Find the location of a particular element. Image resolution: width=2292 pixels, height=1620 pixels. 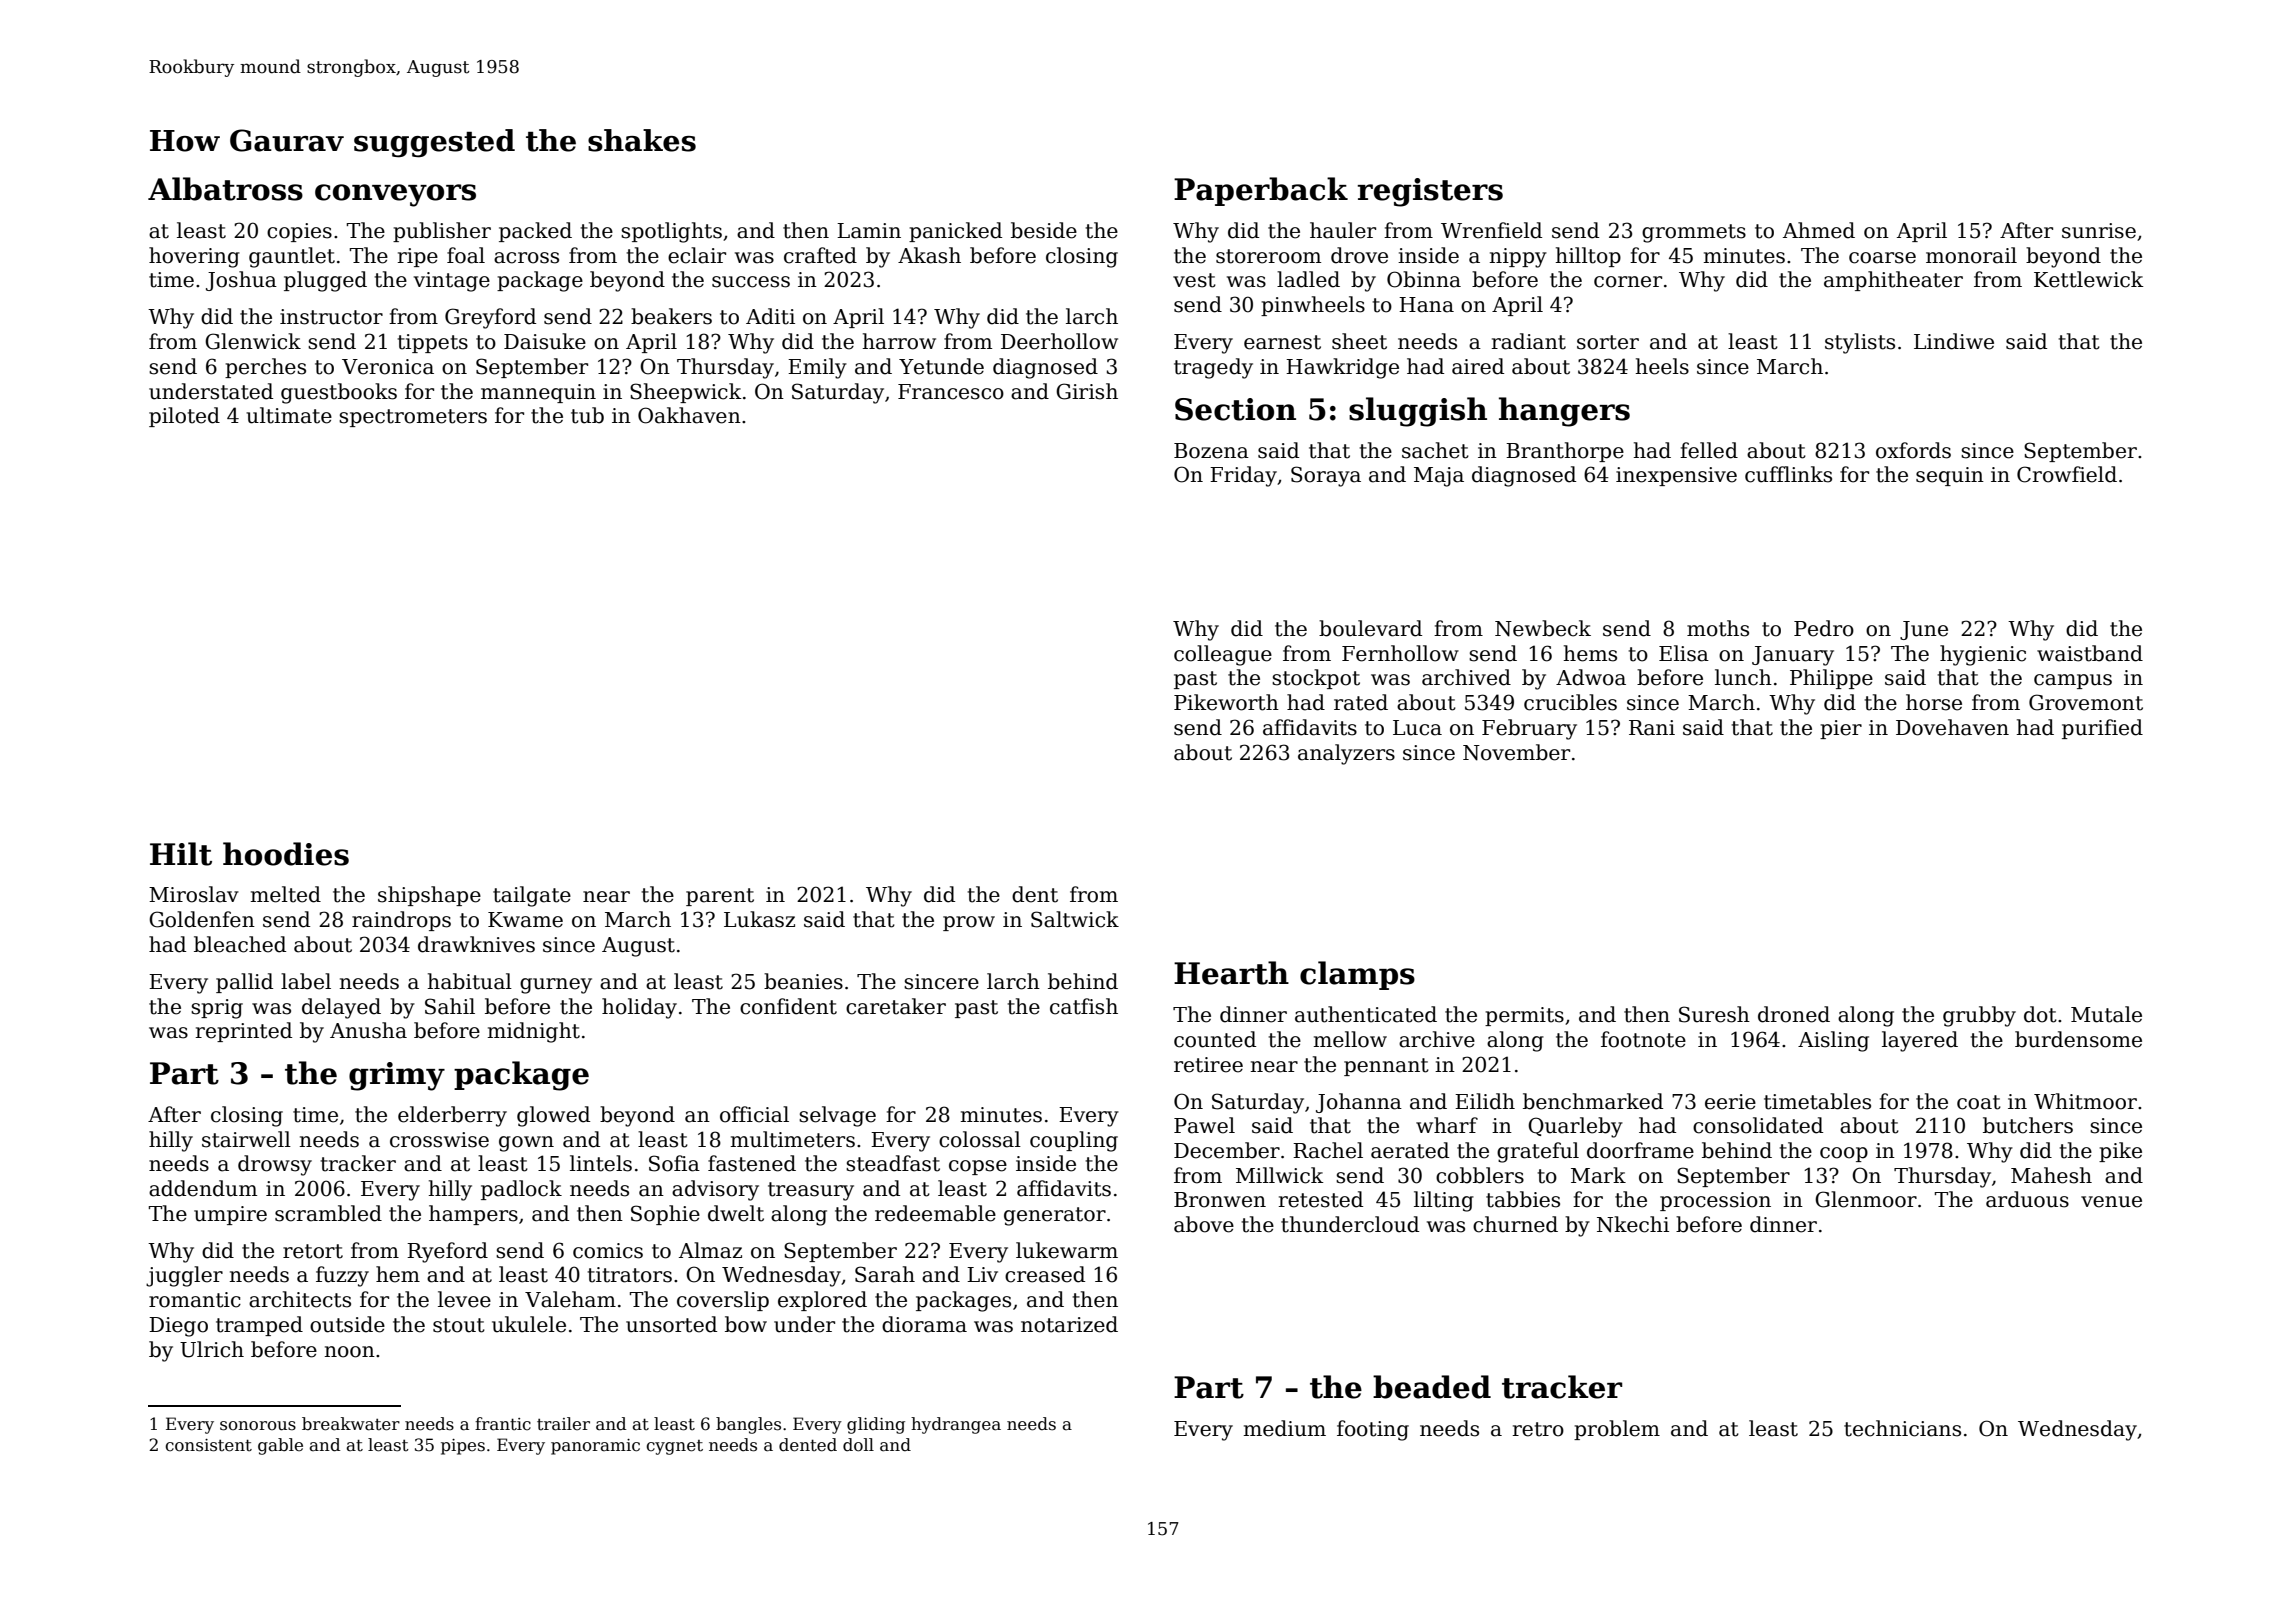

Joshua is located at coordinates (241, 281).
